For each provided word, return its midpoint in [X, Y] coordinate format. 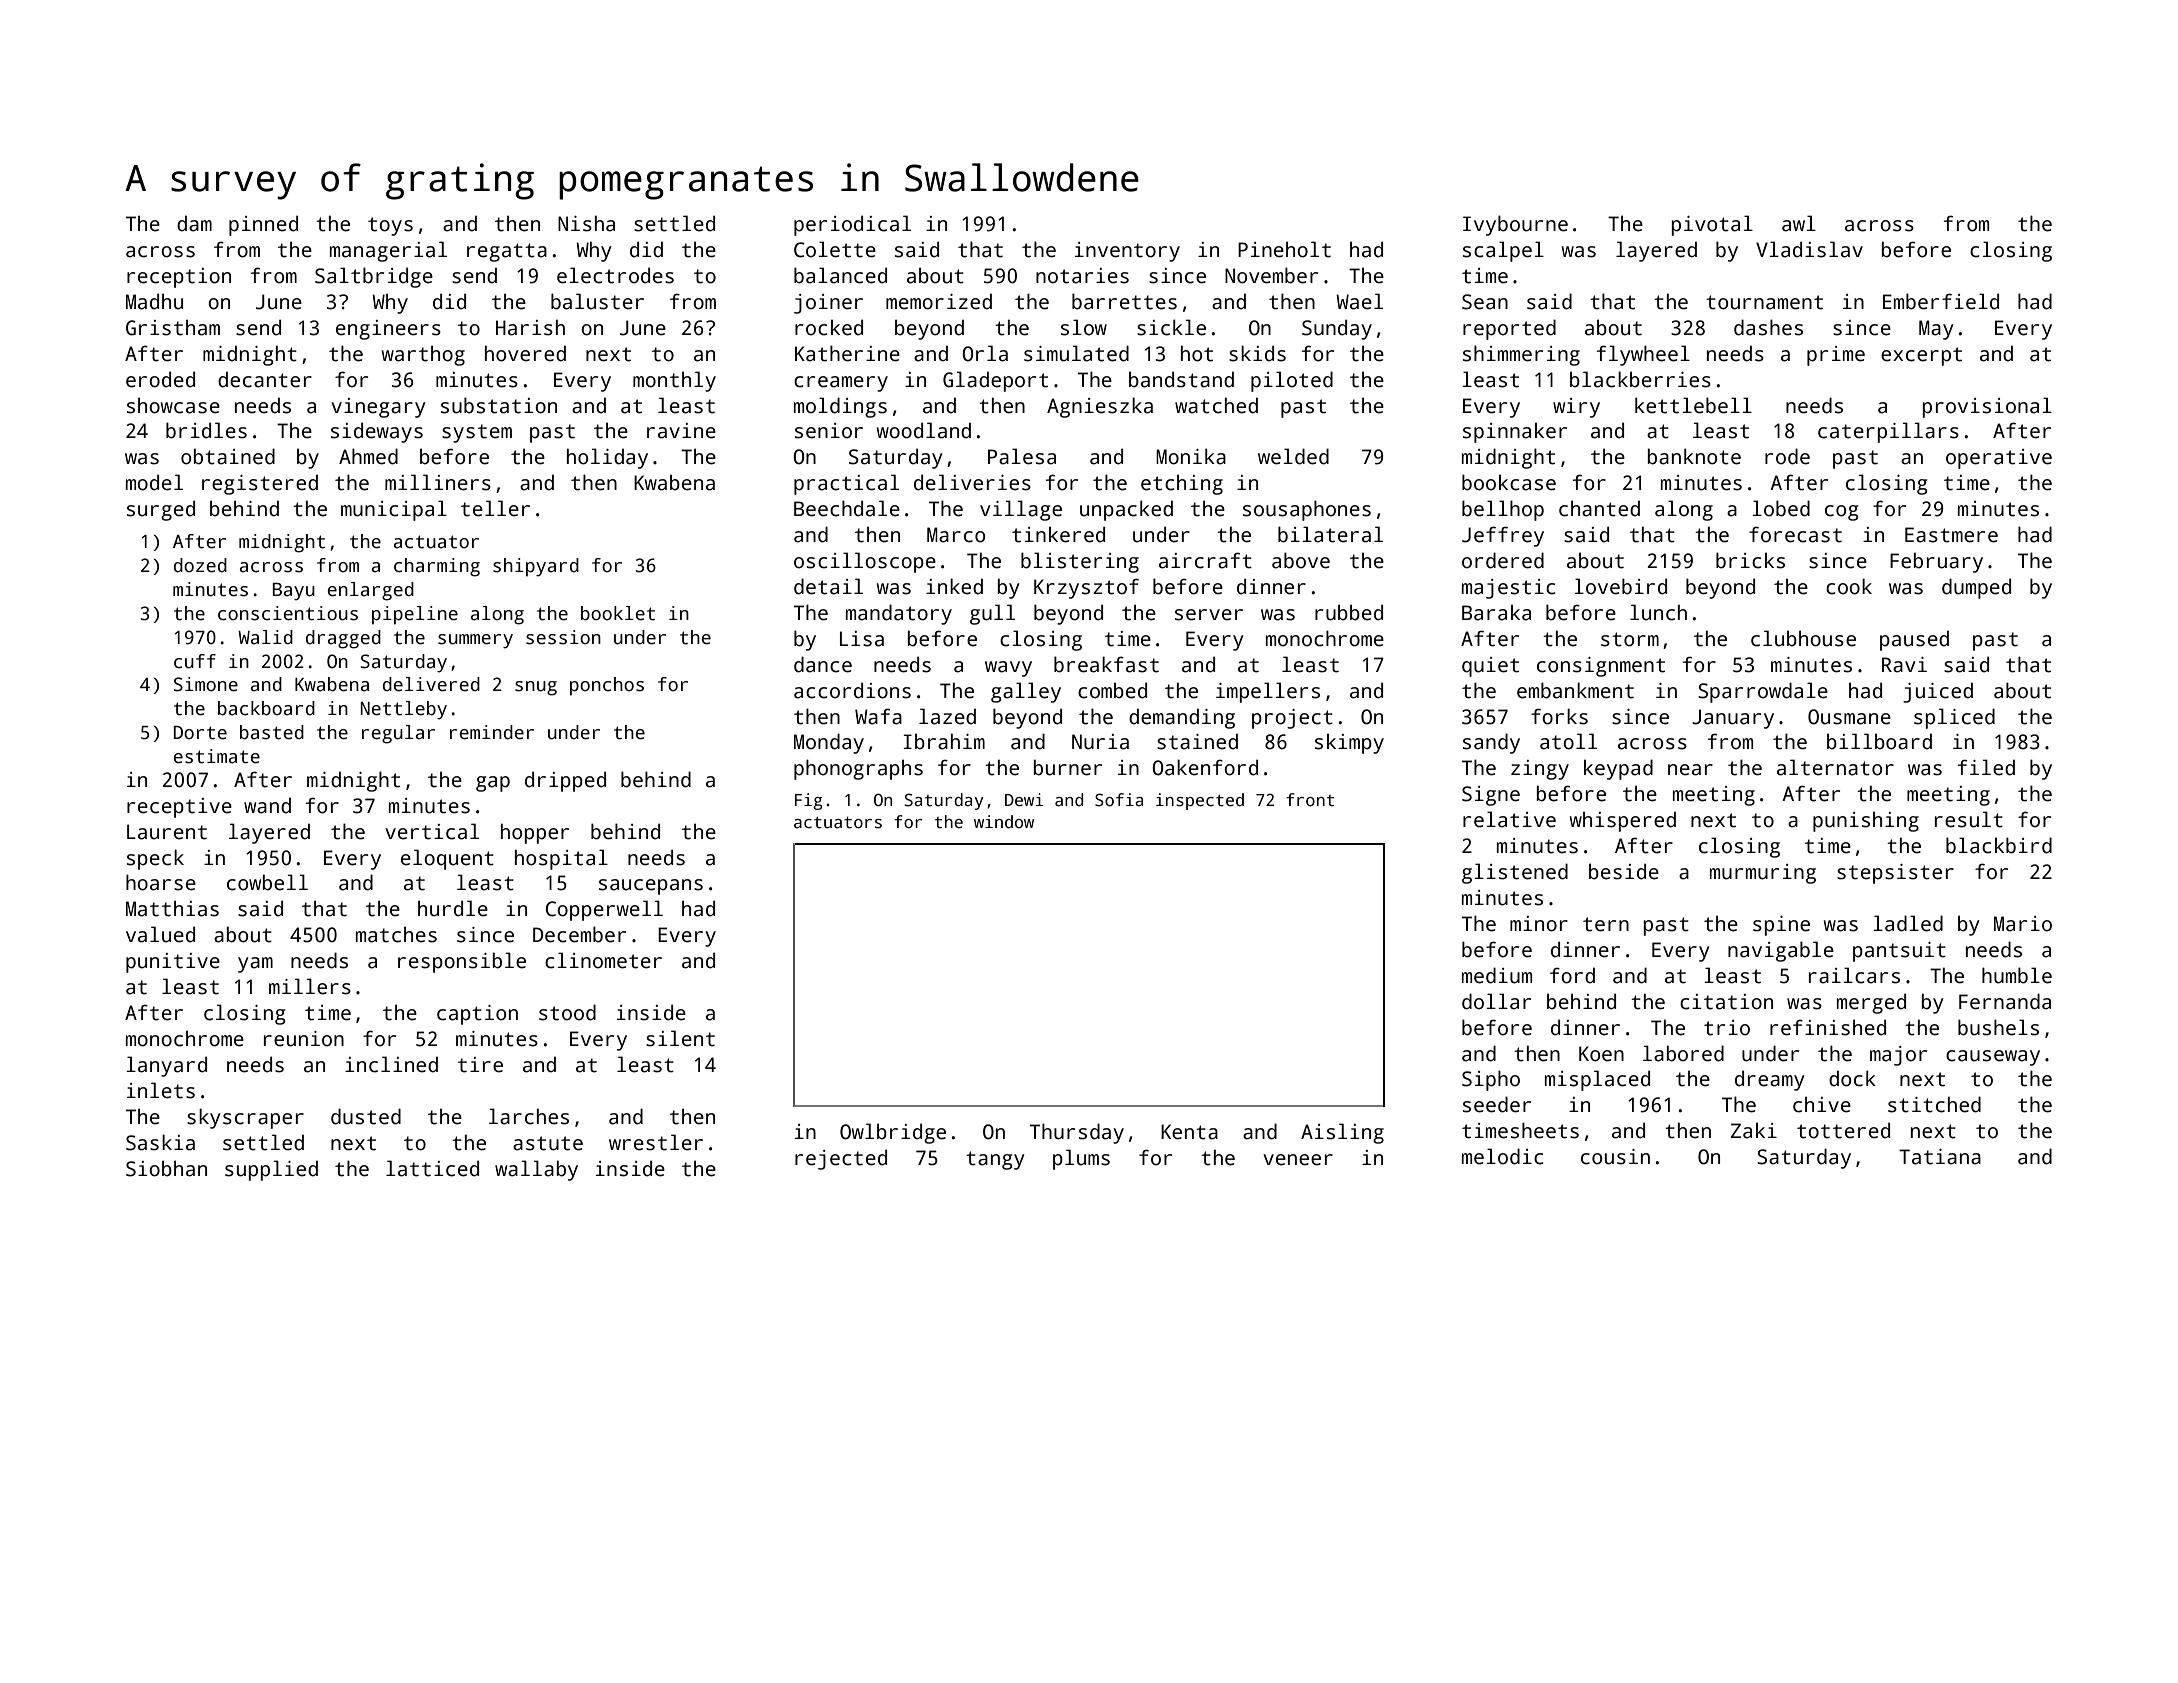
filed [1986, 767]
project [1292, 719]
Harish [530, 327]
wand [267, 805]
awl [1799, 223]
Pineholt [1284, 249]
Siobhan [166, 1168]
